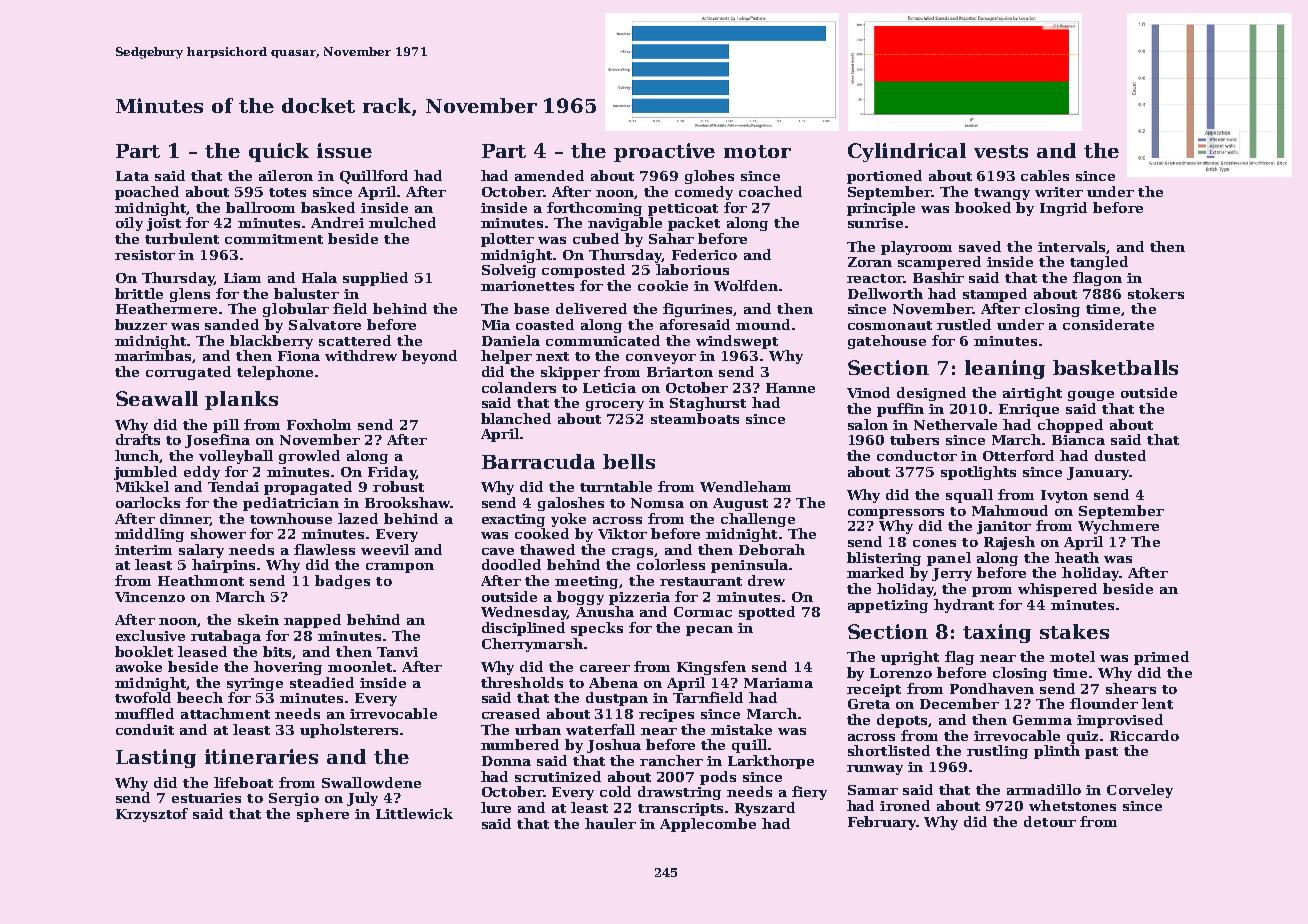 This screenshot has height=924, width=1308. I want to click on turntable, so click(616, 486).
